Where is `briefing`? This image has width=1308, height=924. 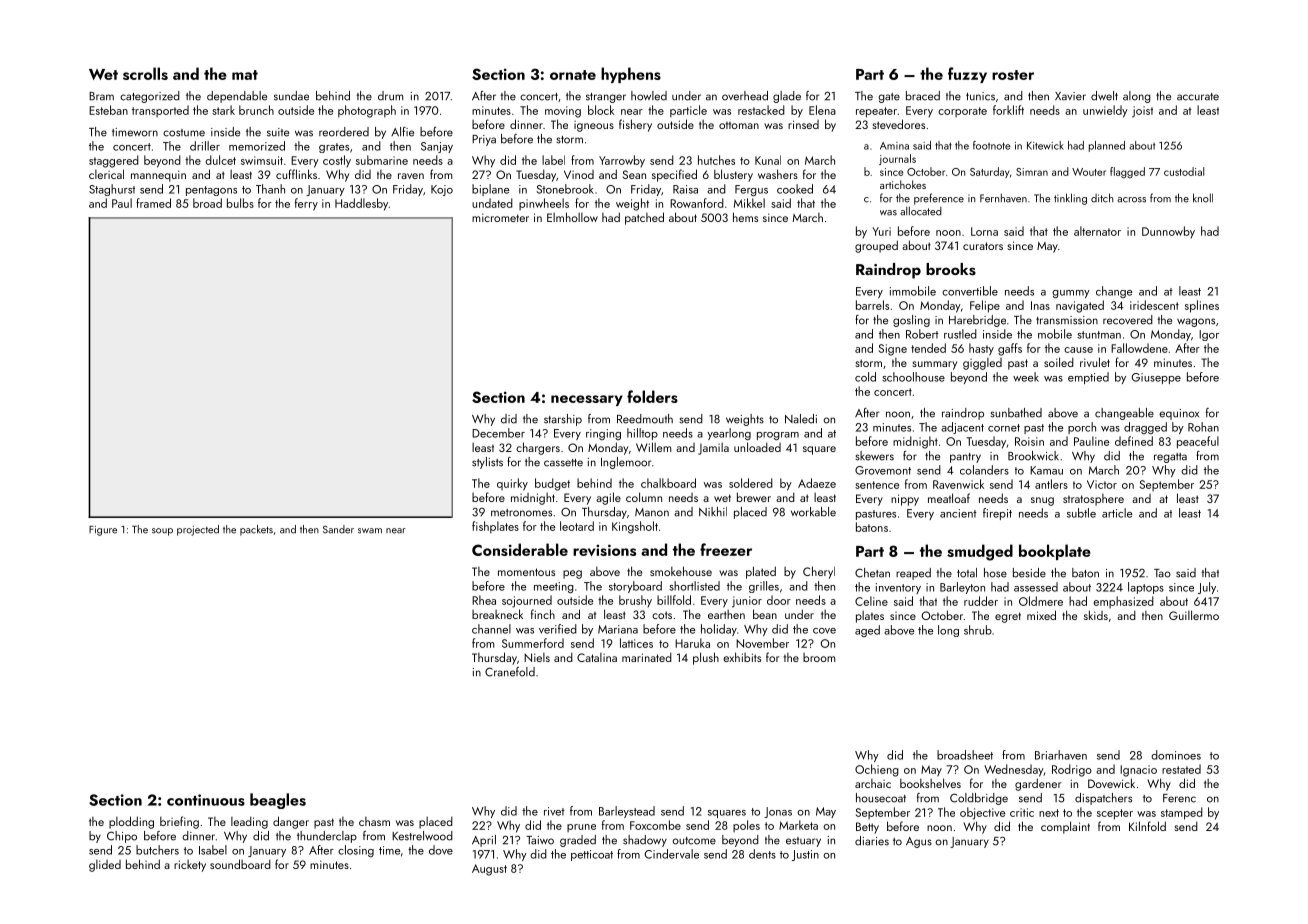 briefing is located at coordinates (179, 822).
